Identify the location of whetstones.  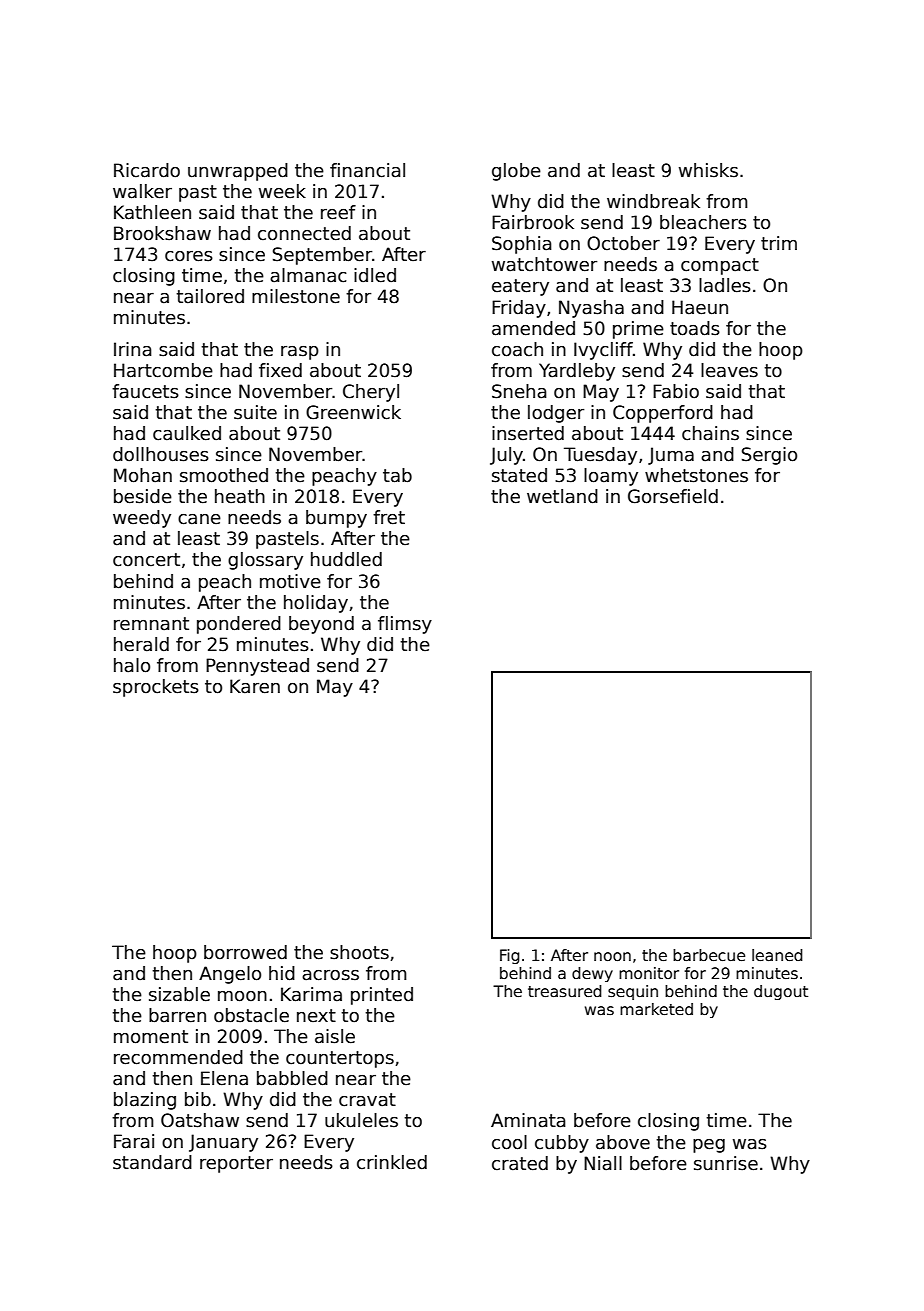
(696, 475).
